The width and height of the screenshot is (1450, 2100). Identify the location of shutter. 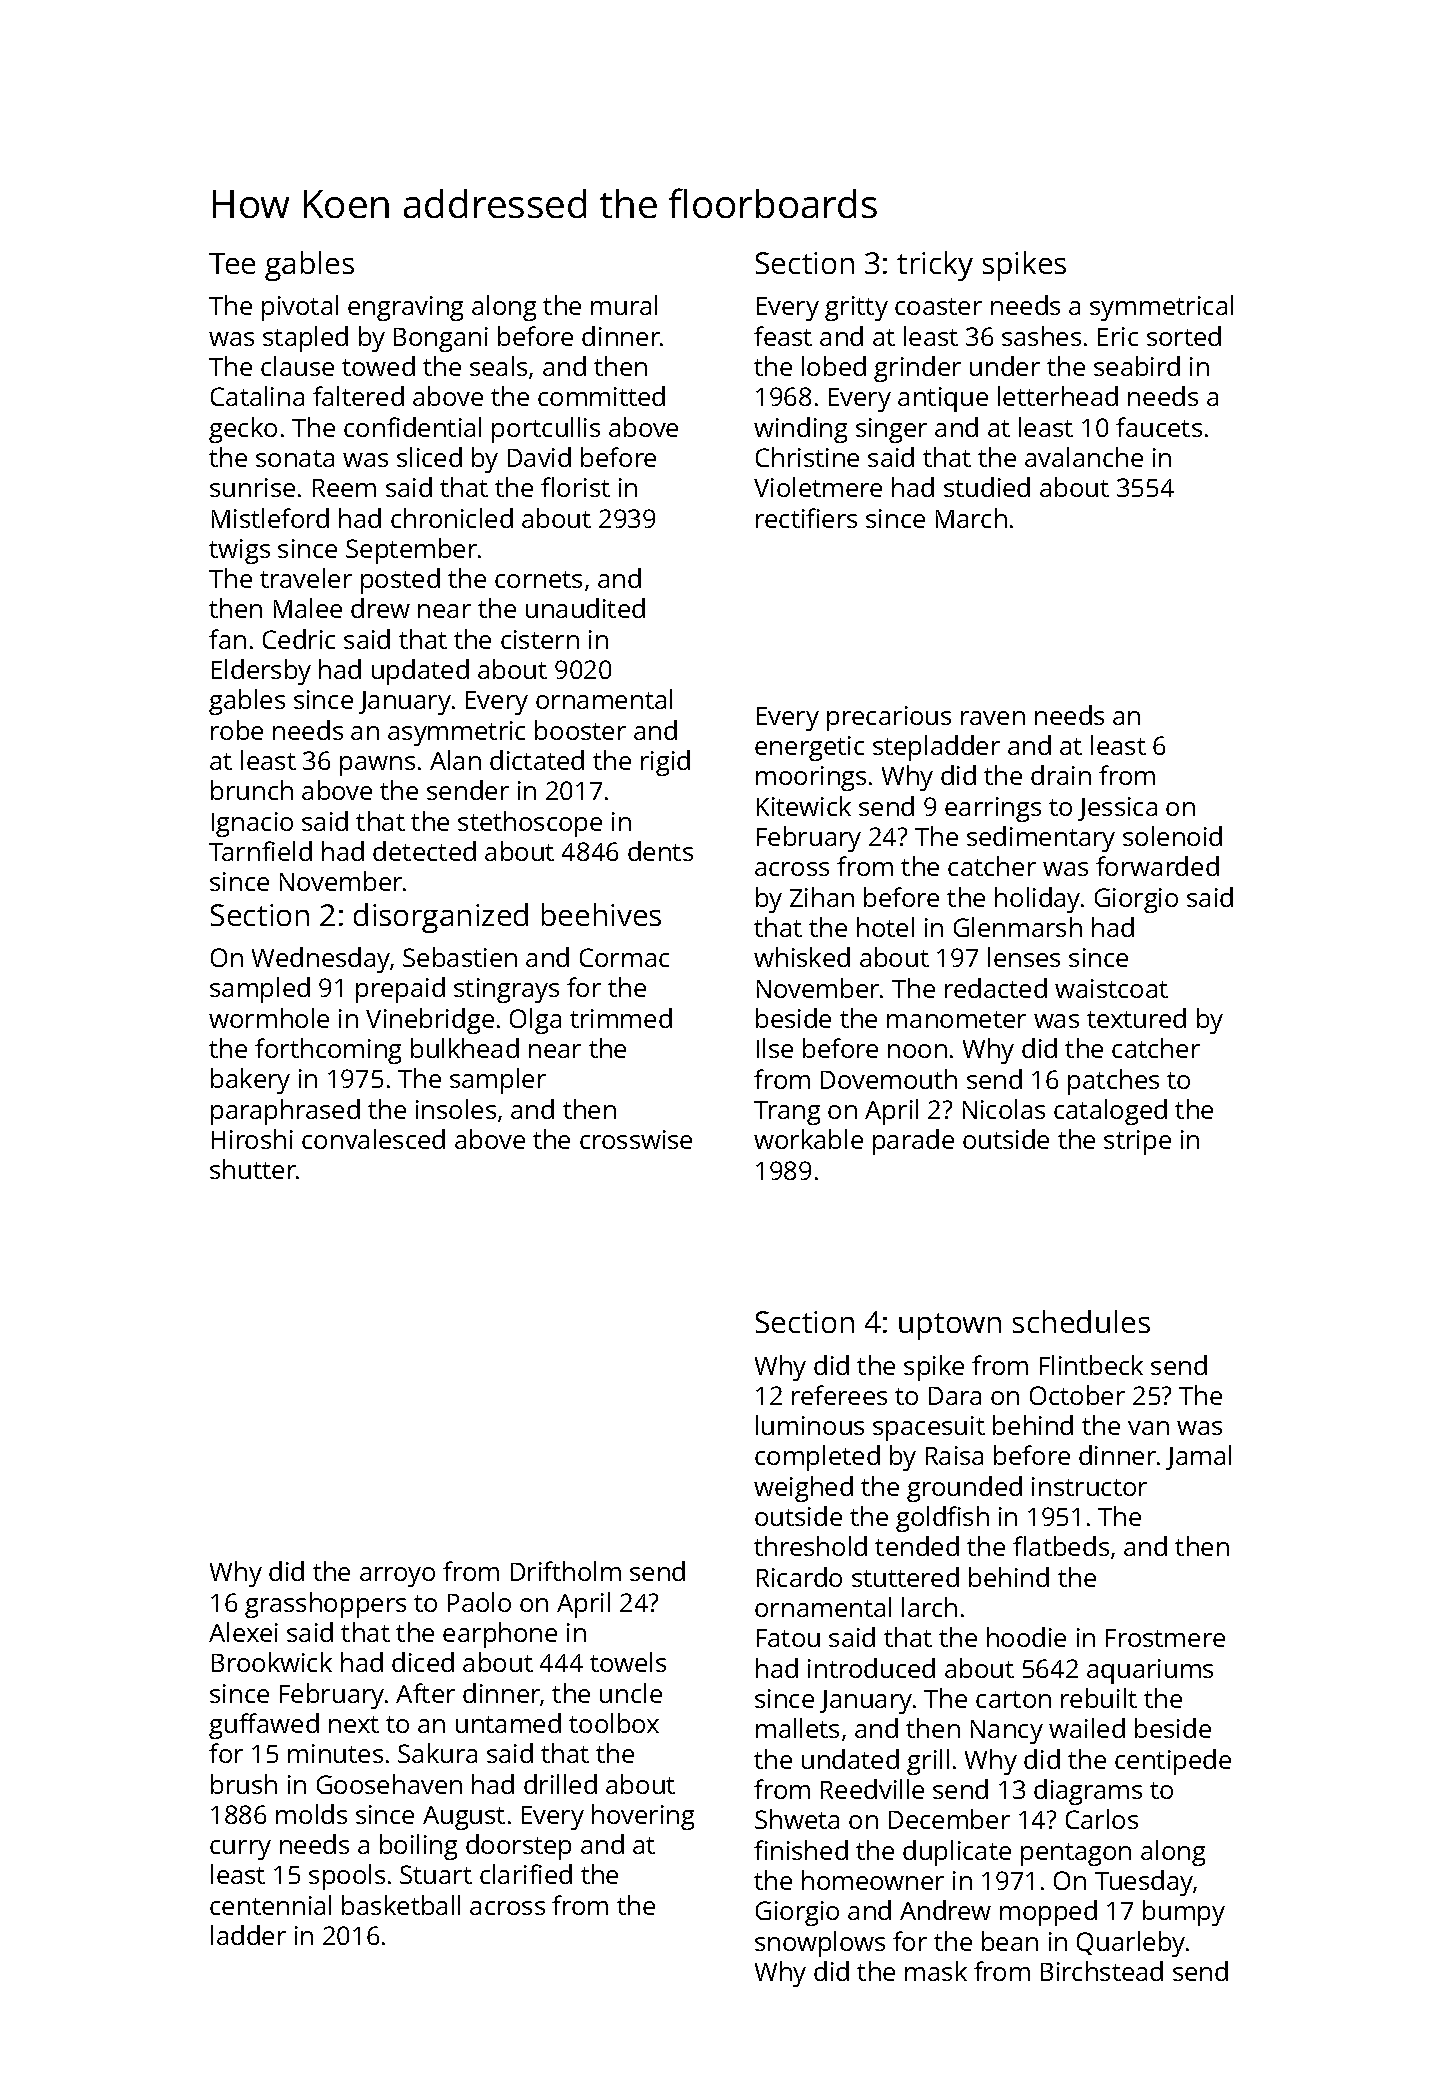
(253, 1169).
